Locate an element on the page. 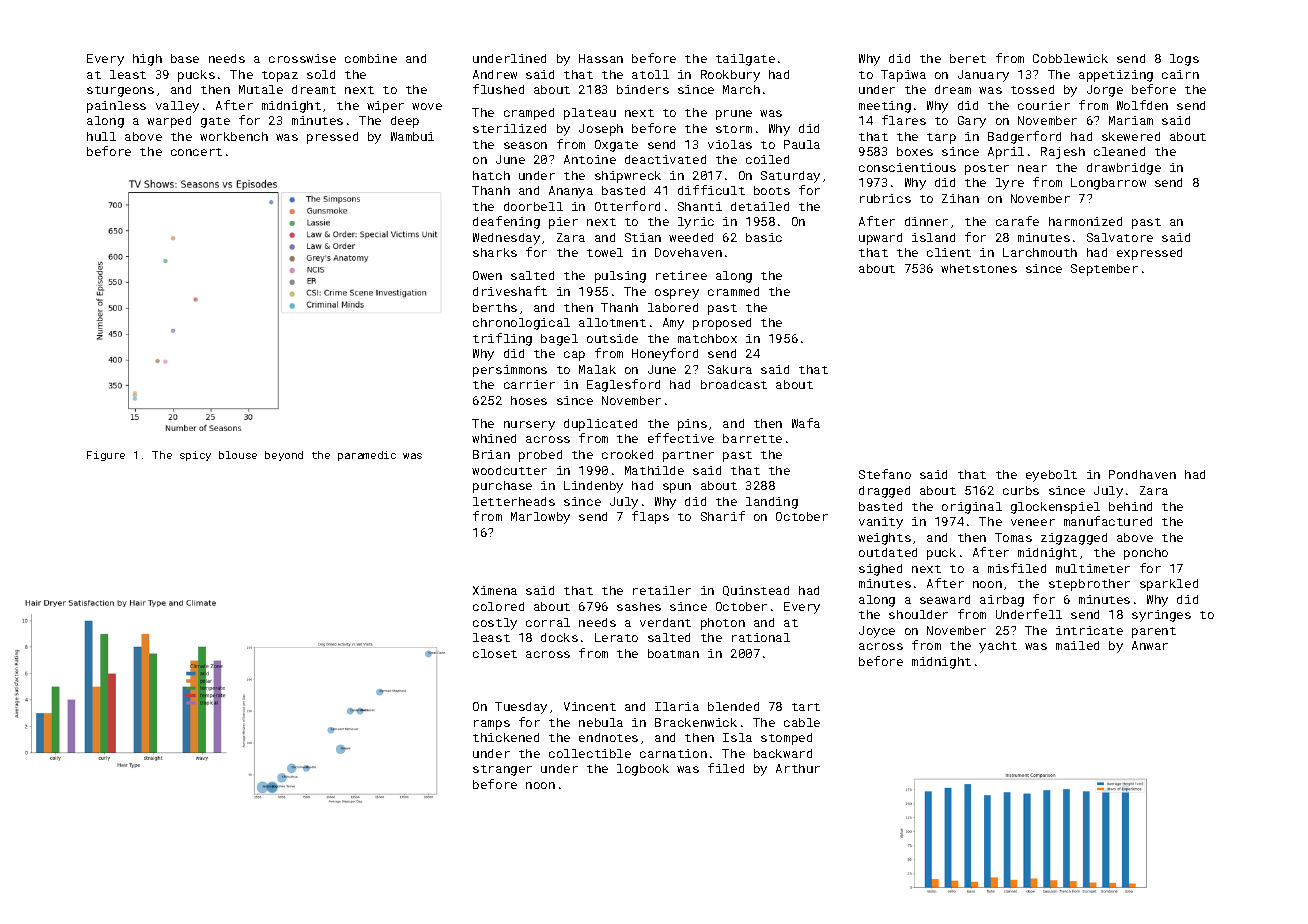 Image resolution: width=1308 pixels, height=924 pixels. trifling is located at coordinates (502, 339).
